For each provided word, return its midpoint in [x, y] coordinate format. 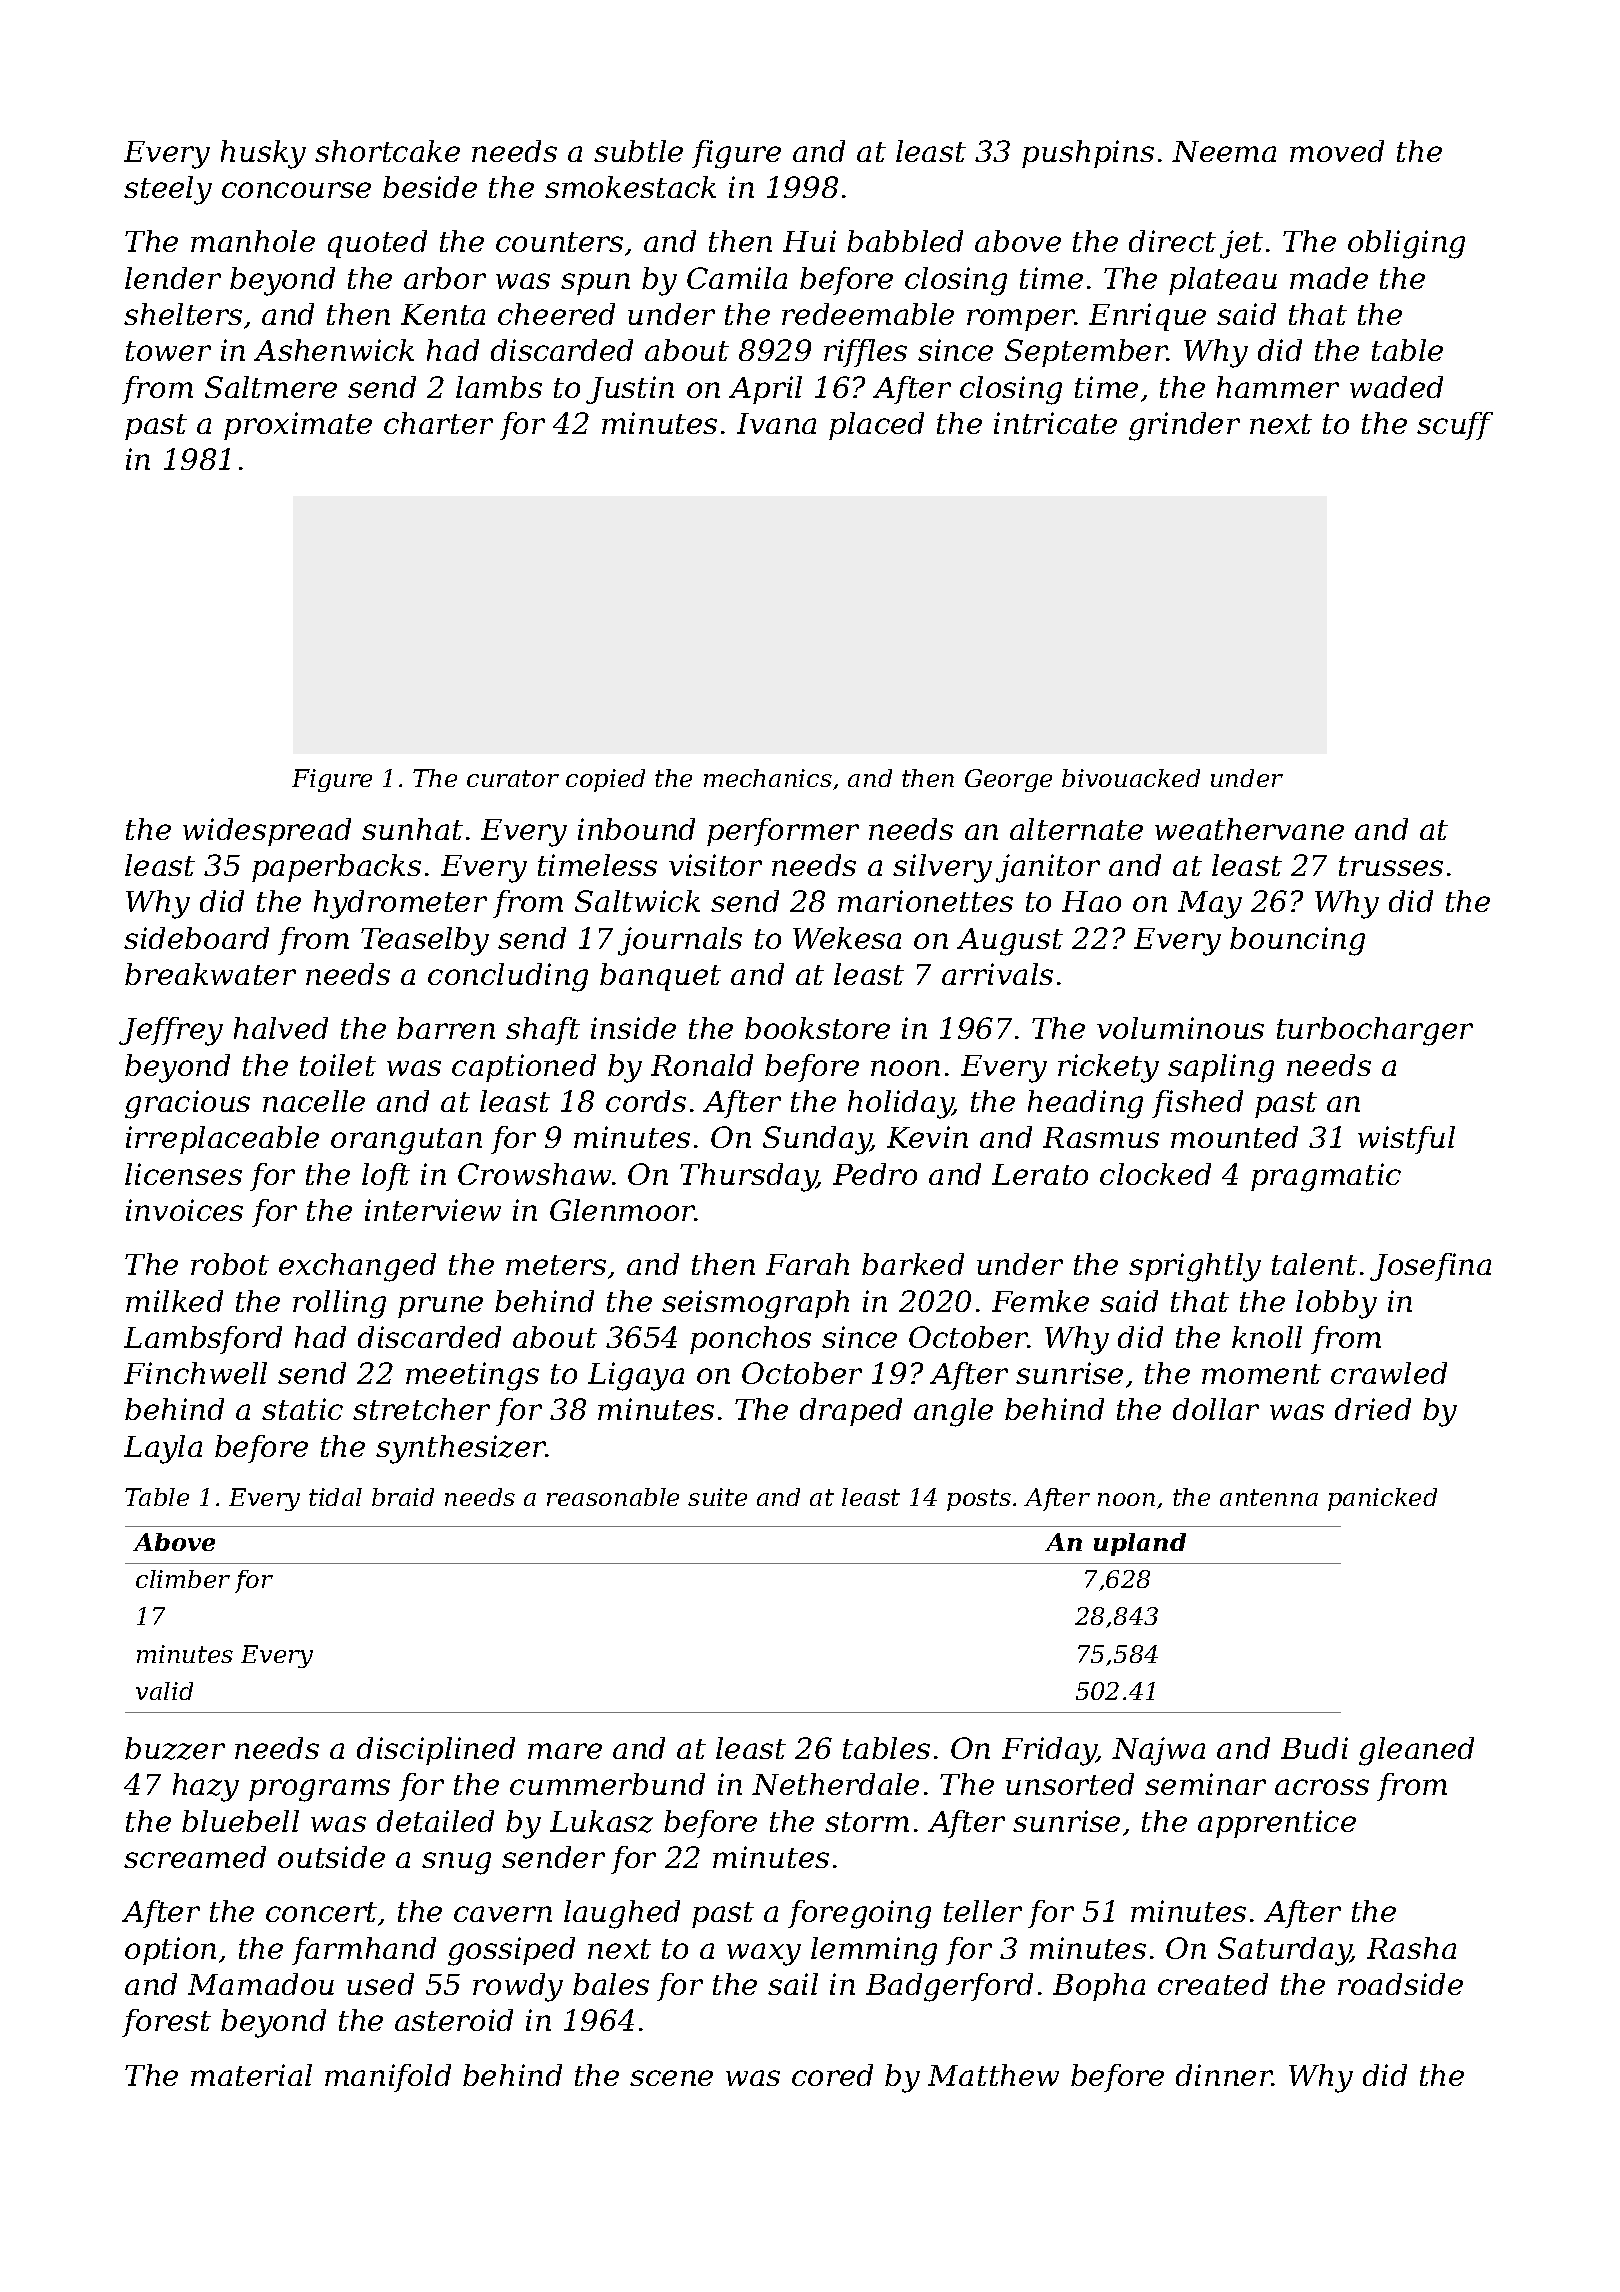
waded [1396, 387]
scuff [1455, 426]
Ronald [702, 1065]
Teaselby [425, 941]
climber [183, 1579]
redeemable [868, 314]
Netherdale [835, 1784]
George [1008, 780]
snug [456, 1863]
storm [867, 1822]
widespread [267, 832]
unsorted [1070, 1784]
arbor [445, 278]
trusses [1391, 866]
